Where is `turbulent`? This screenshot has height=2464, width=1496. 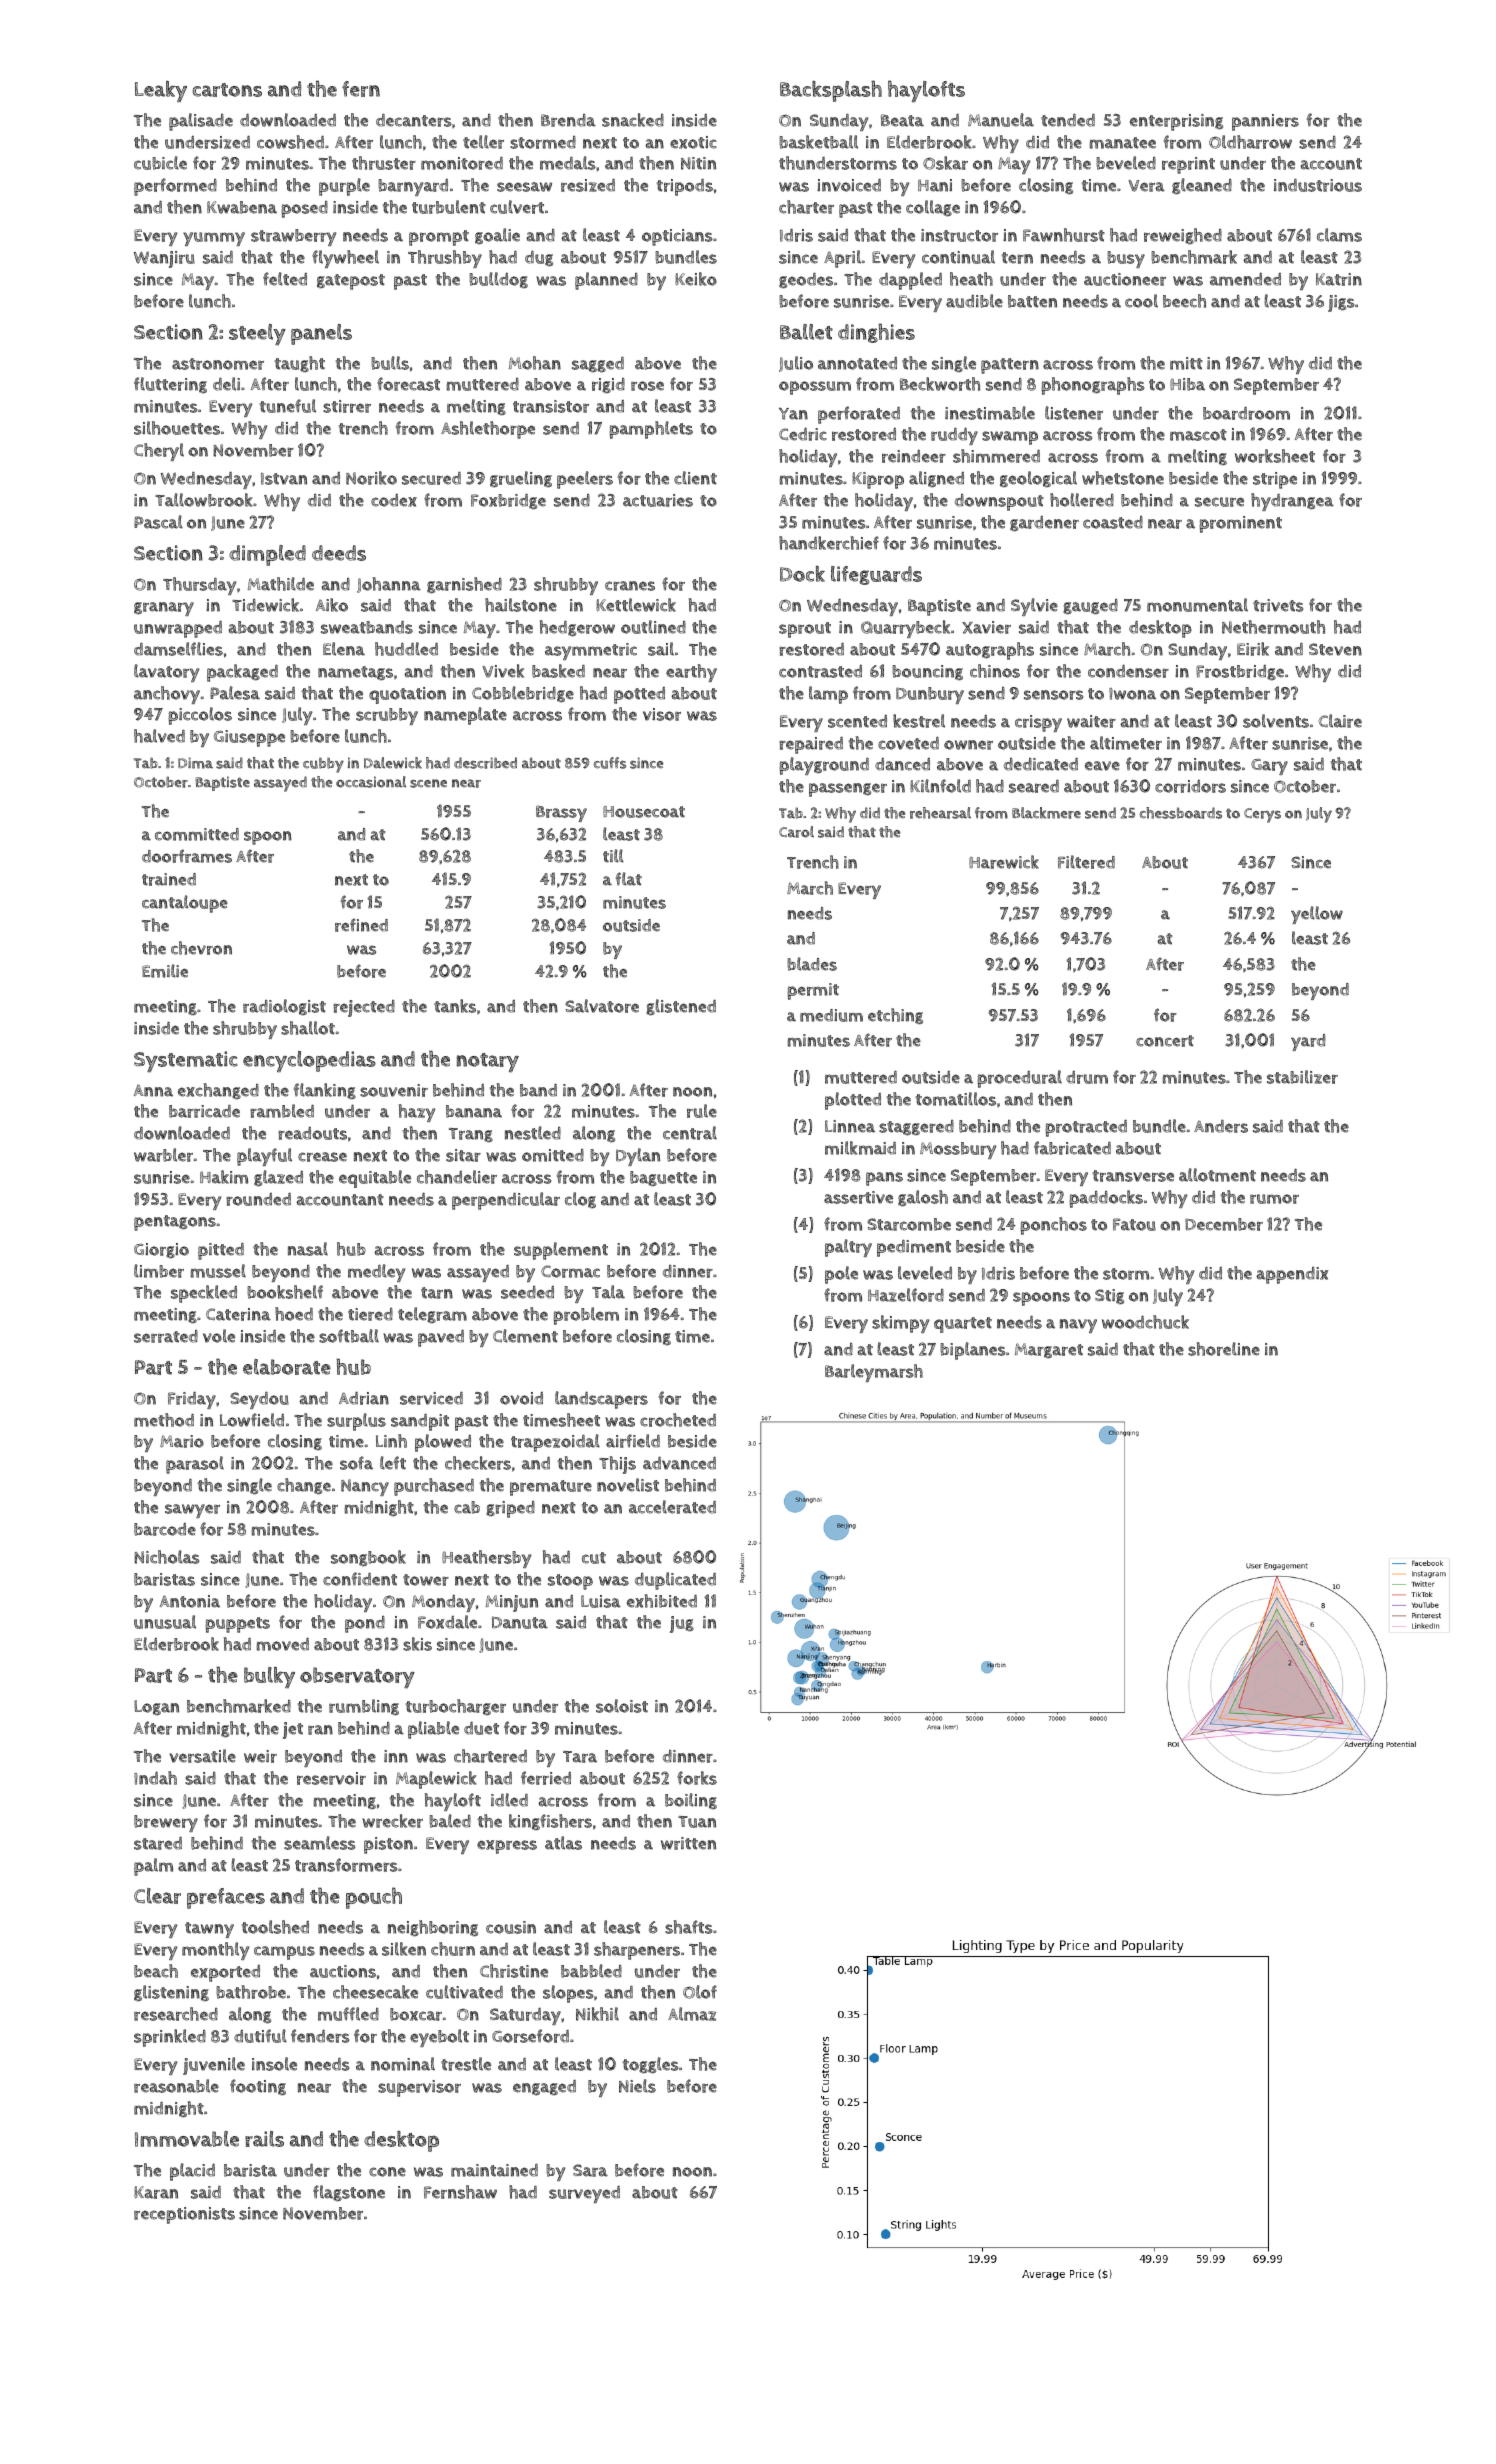
turbulent is located at coordinates (449, 207).
